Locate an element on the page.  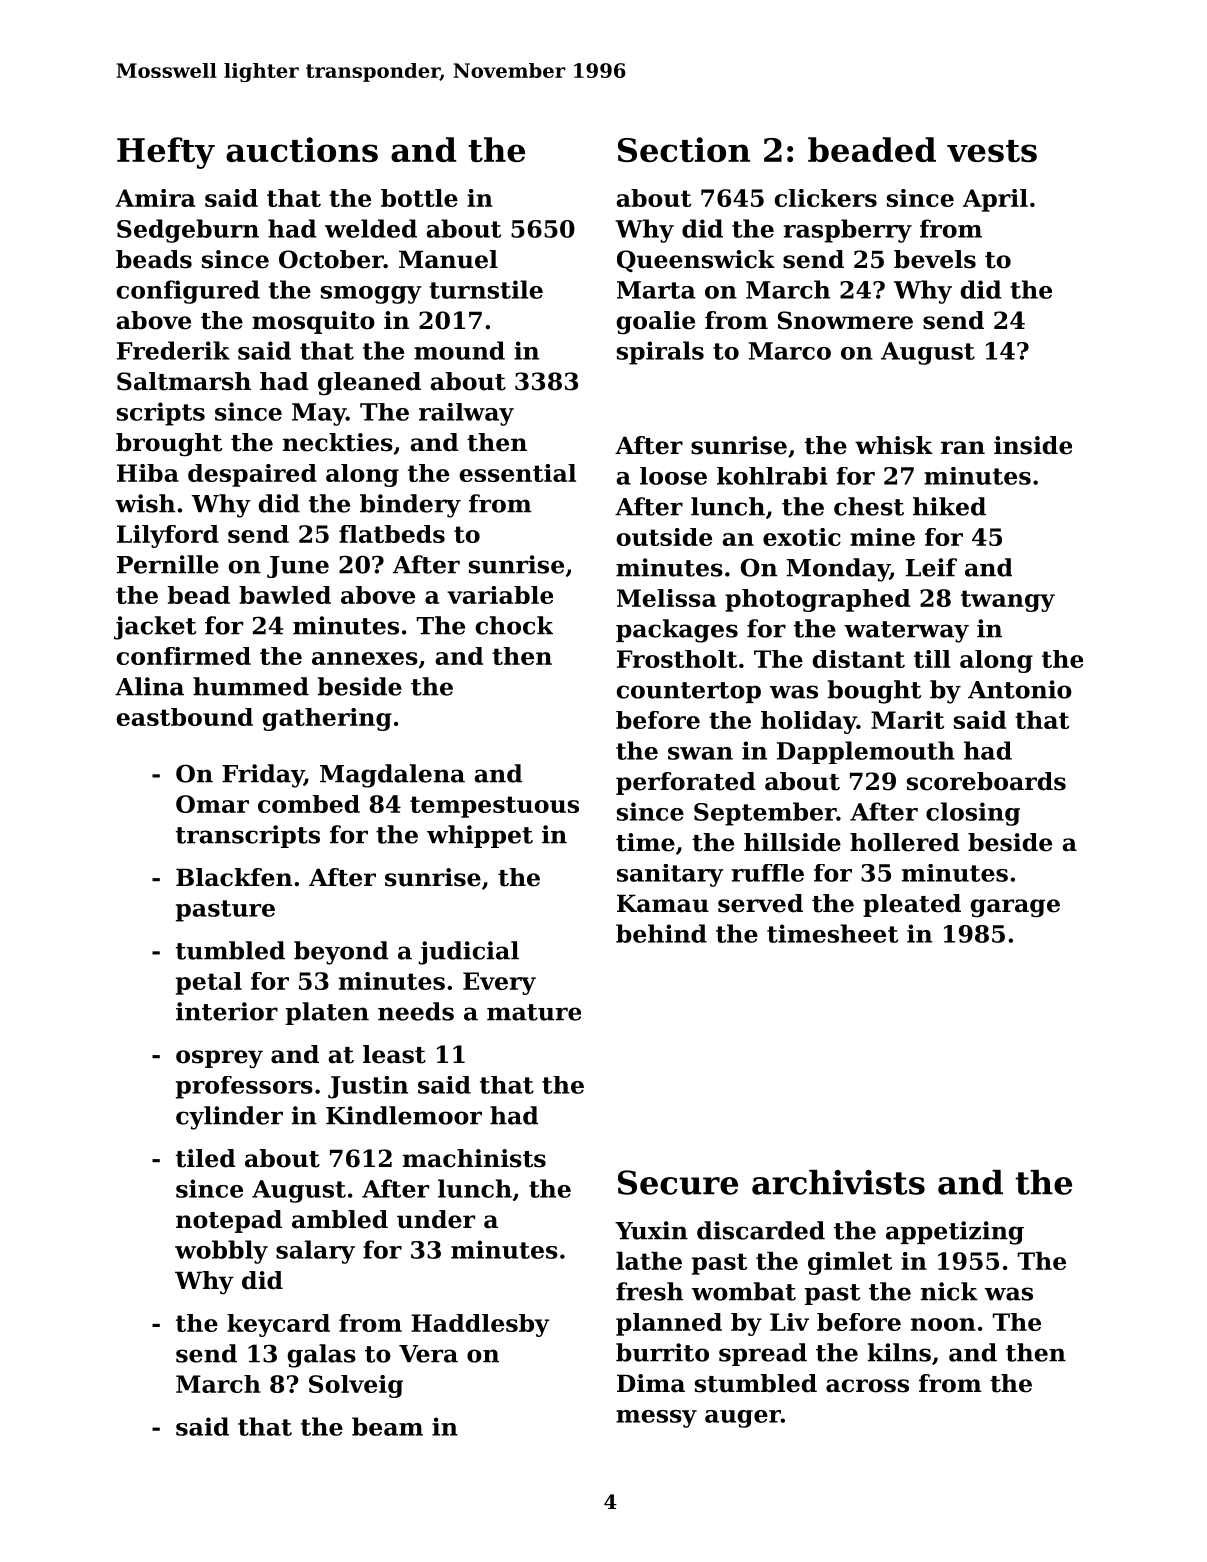
Lilyford is located at coordinates (168, 536).
